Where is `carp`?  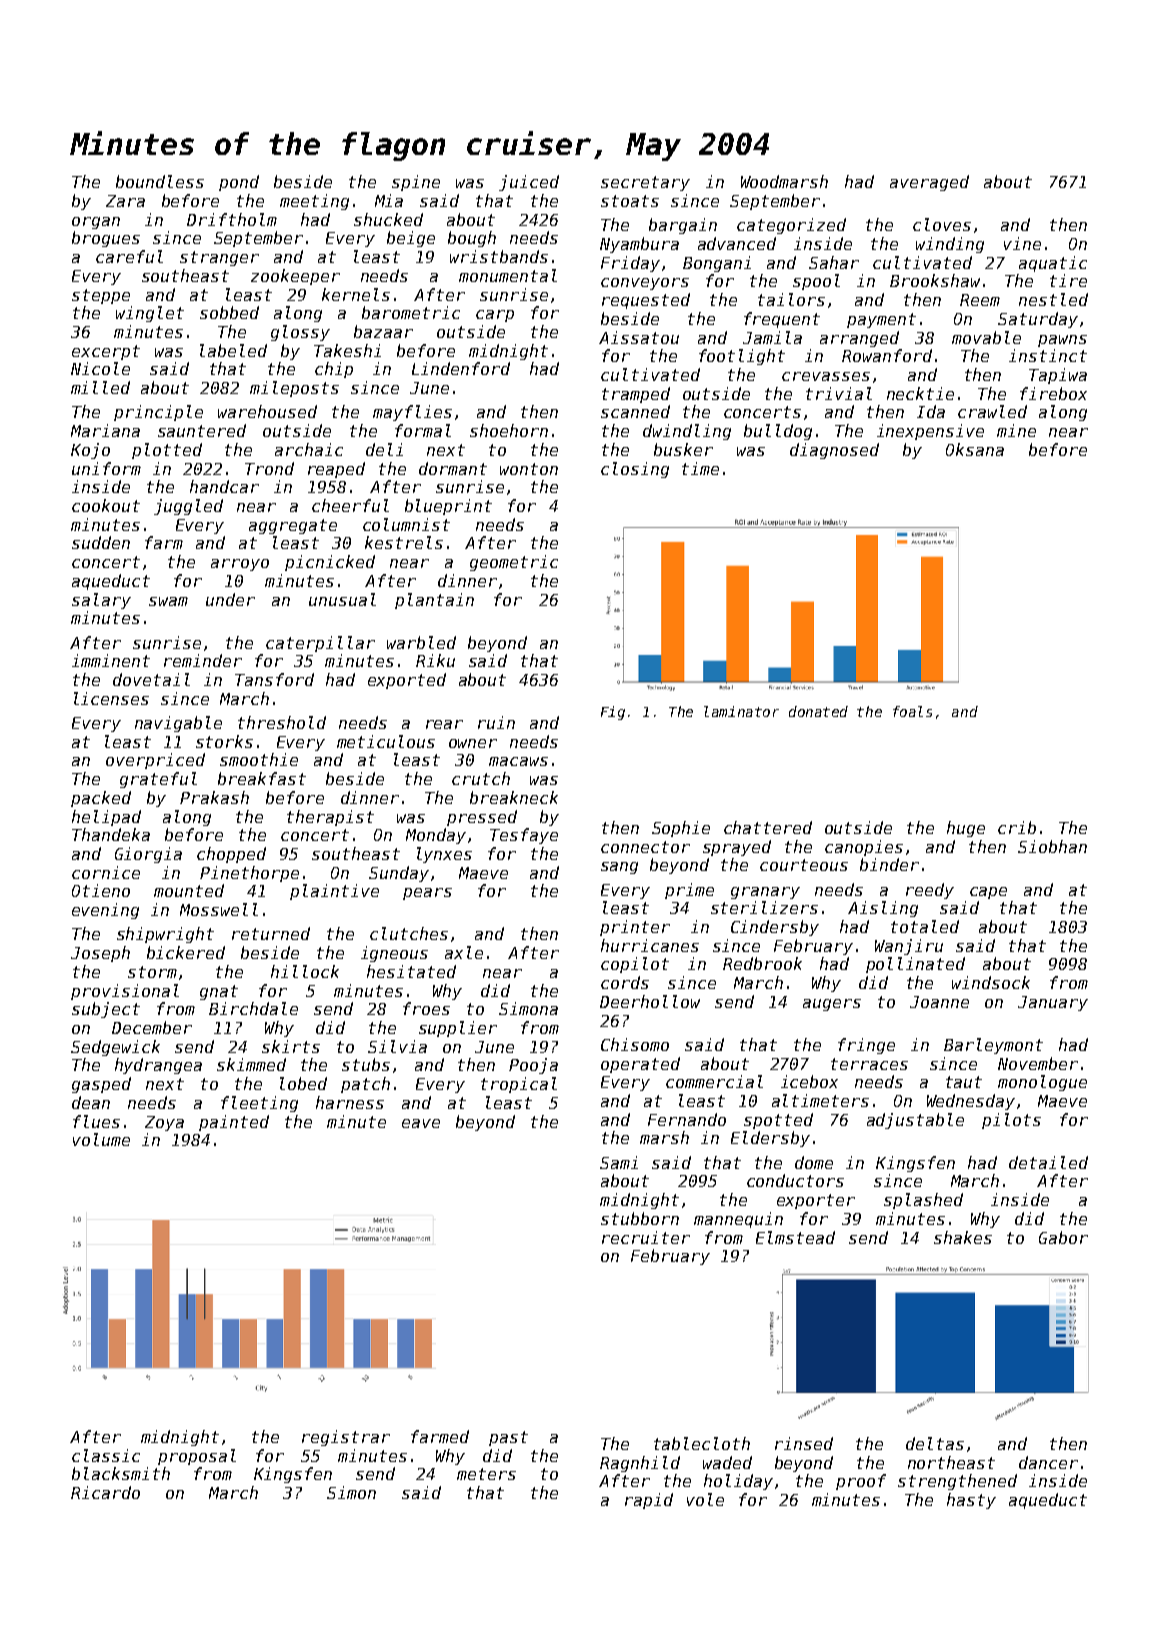 carp is located at coordinates (495, 316).
